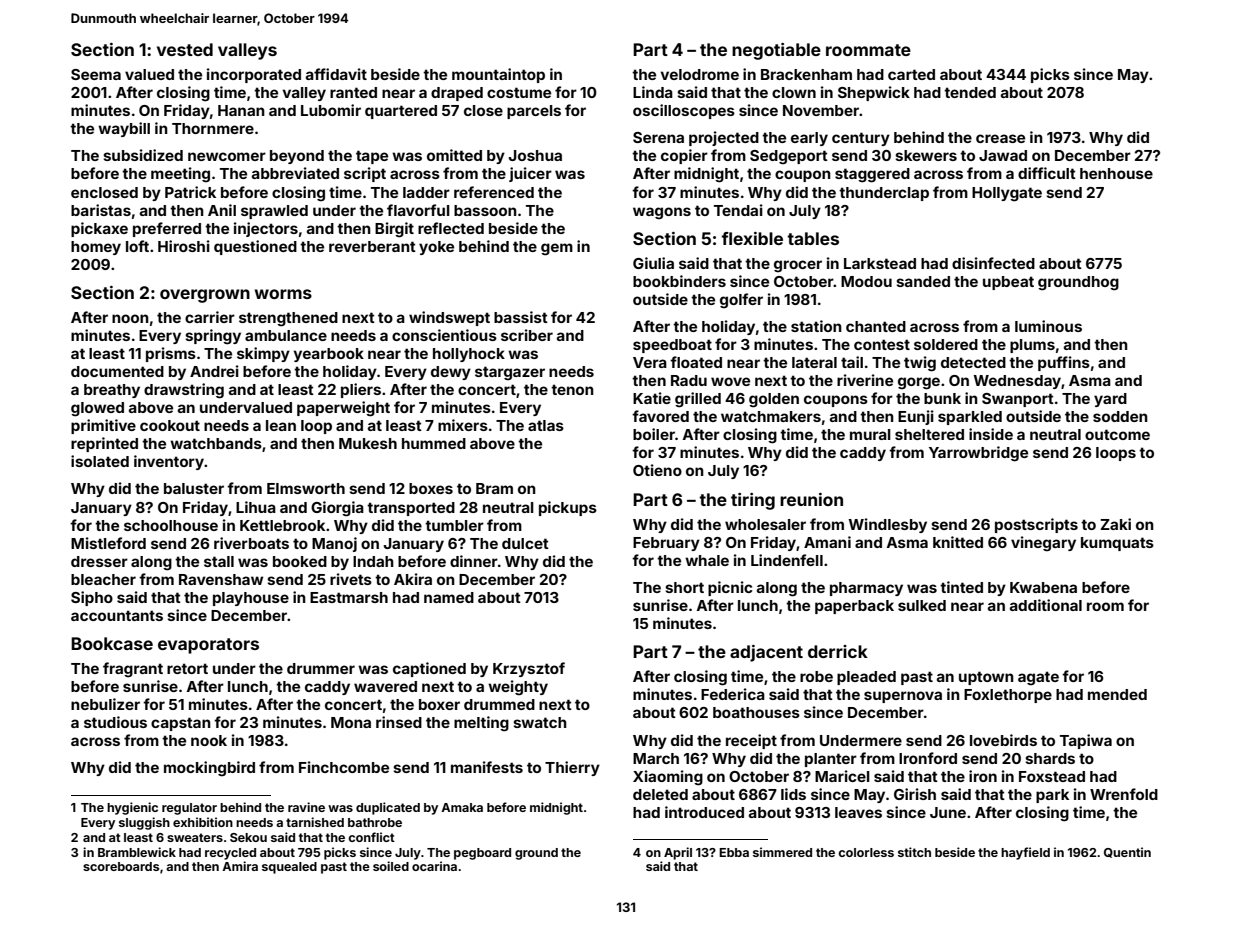  Describe the element at coordinates (813, 238) in the screenshot. I see `tables` at that location.
